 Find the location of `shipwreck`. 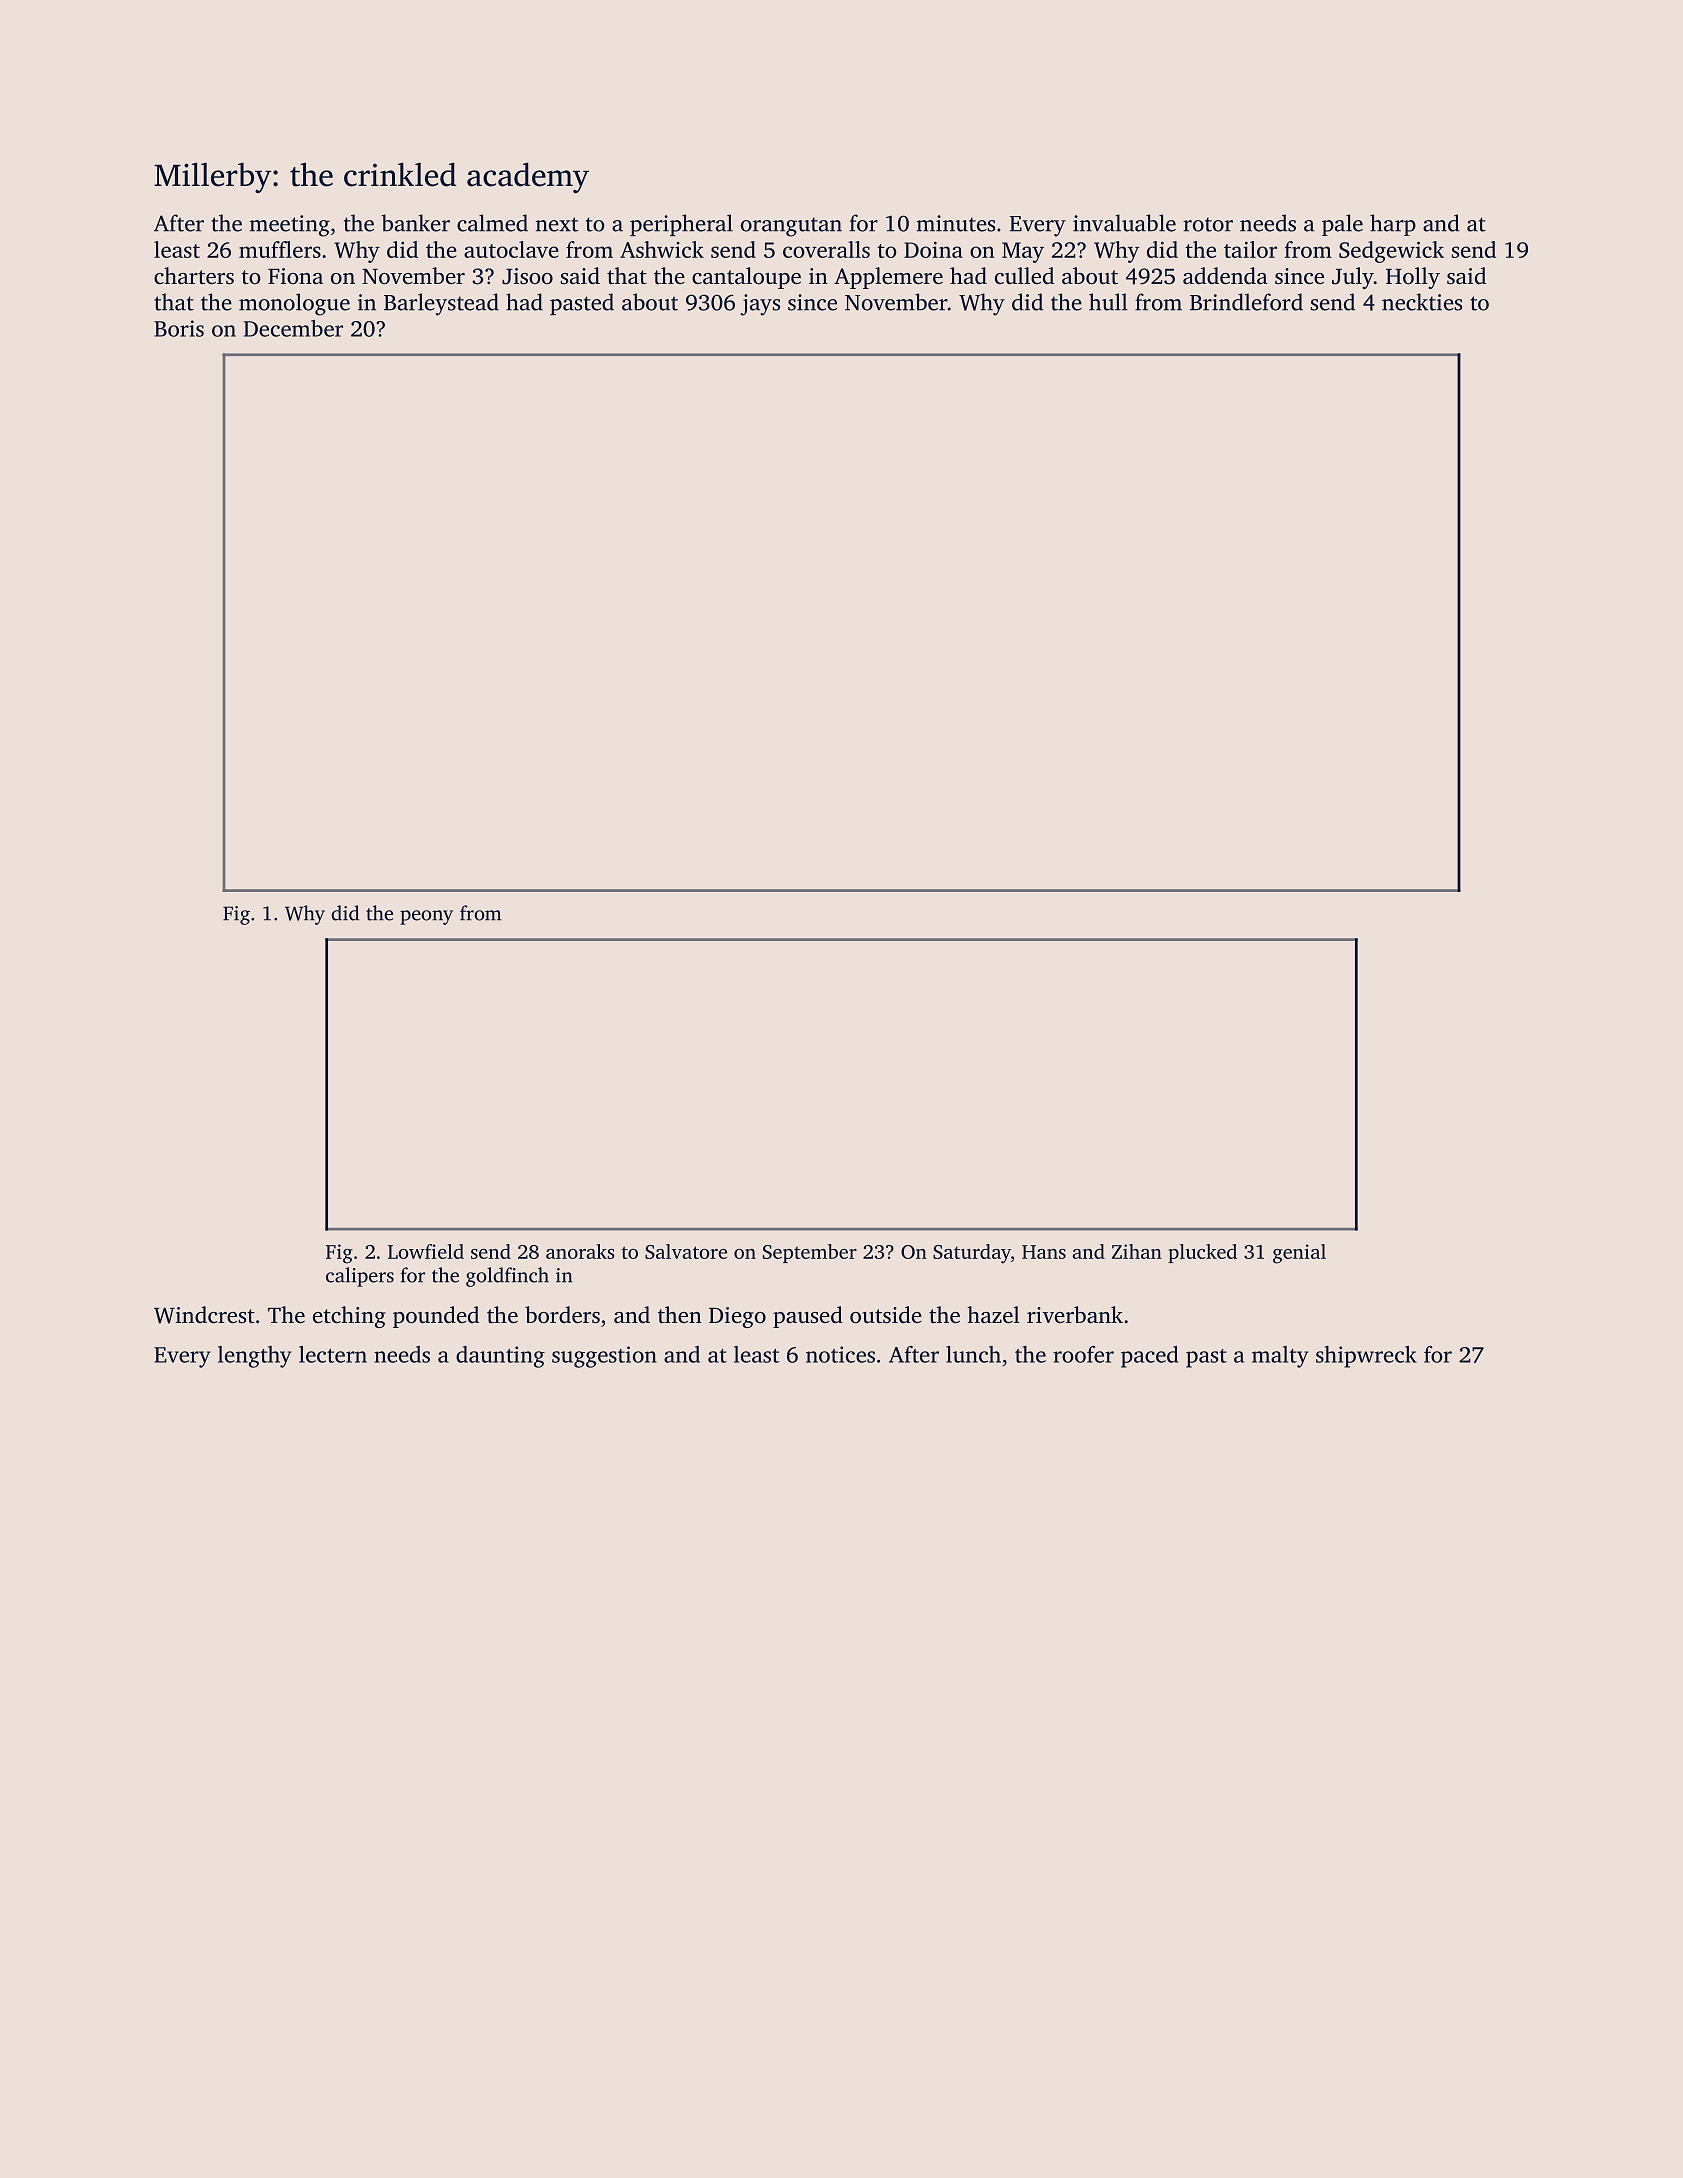

shipwreck is located at coordinates (1366, 1357).
